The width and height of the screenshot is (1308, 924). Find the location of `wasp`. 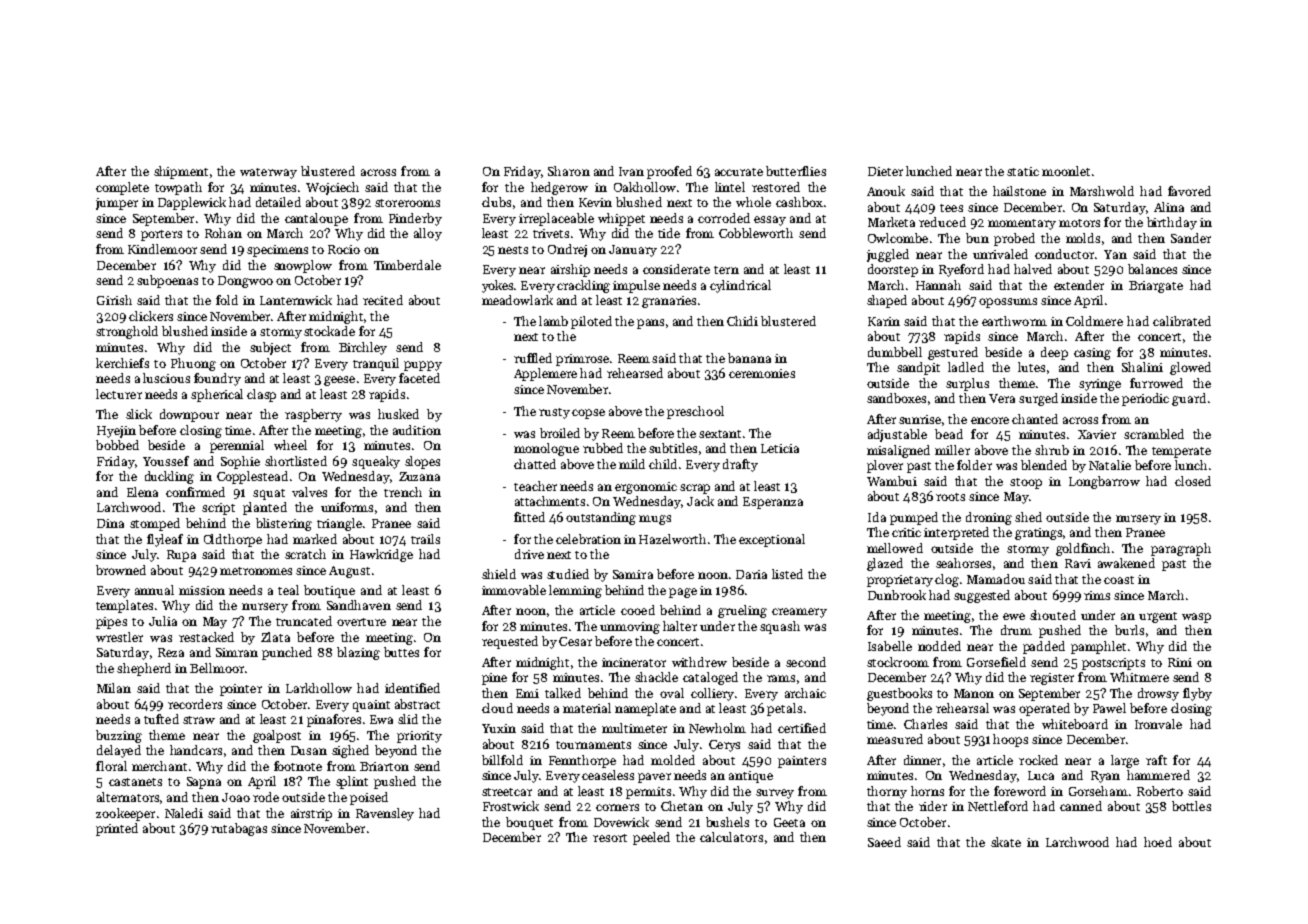

wasp is located at coordinates (1196, 618).
